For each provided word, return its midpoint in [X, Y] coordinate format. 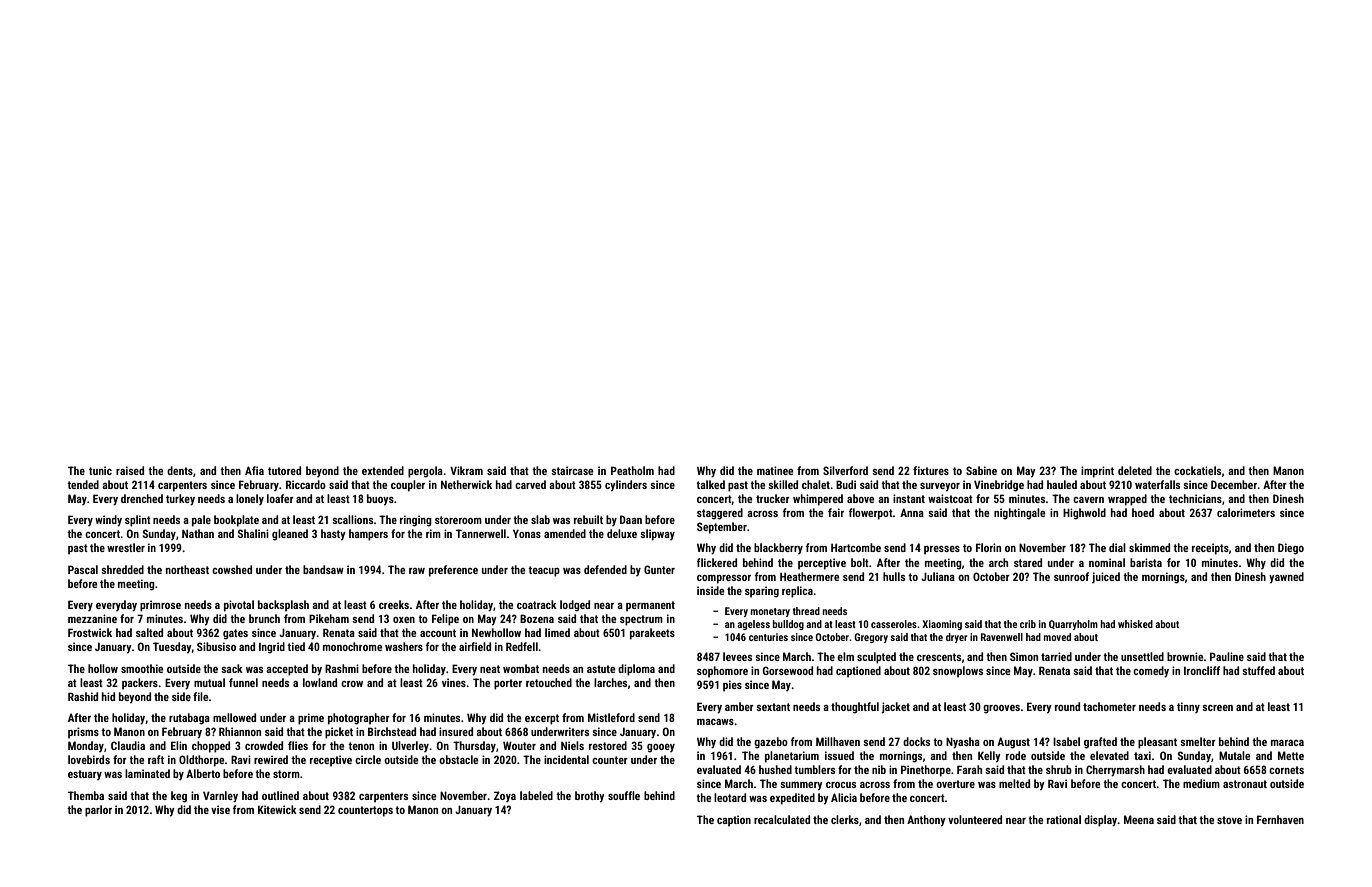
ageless [753, 625]
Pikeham [329, 618]
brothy [590, 797]
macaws [715, 722]
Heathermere [809, 576]
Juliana [938, 576]
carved [530, 484]
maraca [1287, 743]
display [1101, 821]
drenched [142, 498]
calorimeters [1246, 512]
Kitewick [277, 809]
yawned [1286, 578]
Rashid [83, 696]
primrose [160, 606]
